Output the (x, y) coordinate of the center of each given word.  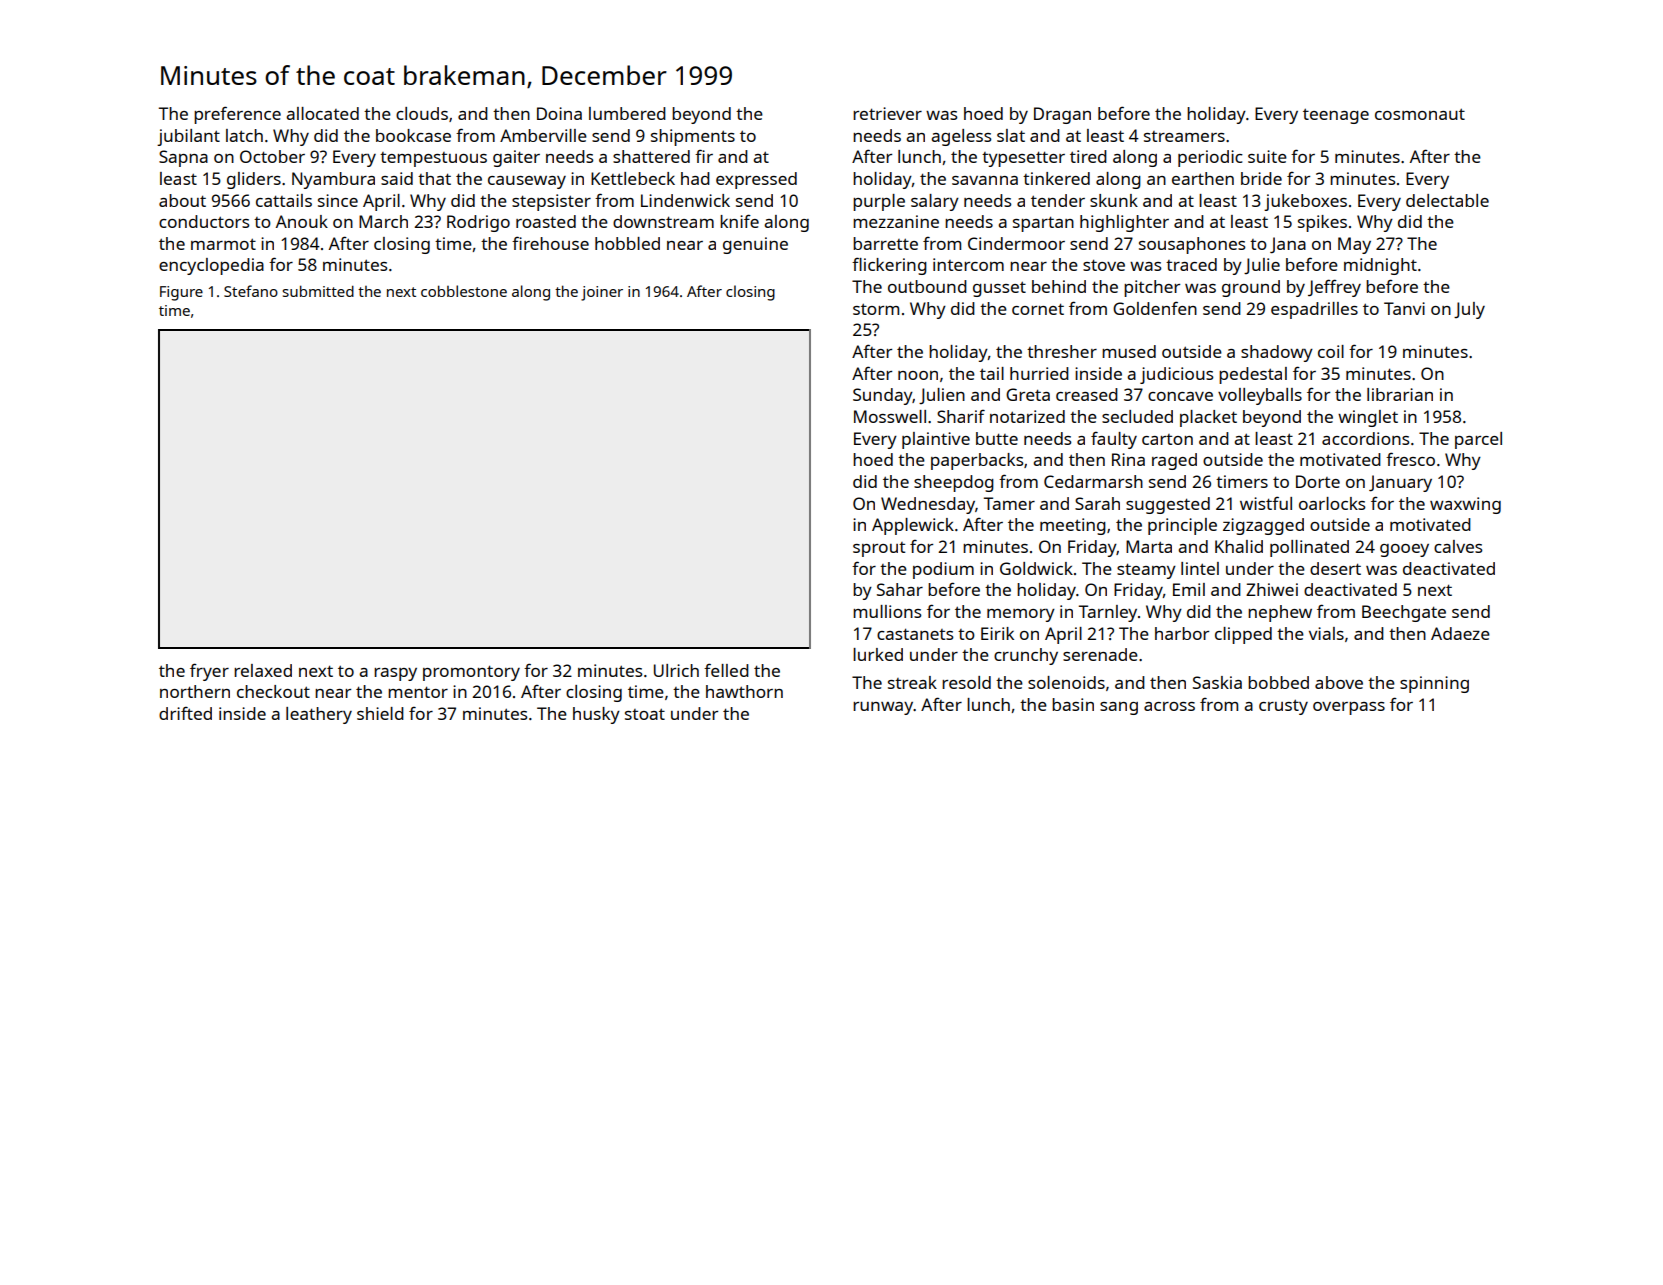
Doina (559, 113)
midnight (1380, 266)
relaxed (263, 670)
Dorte (1318, 481)
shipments (693, 137)
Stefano (251, 291)
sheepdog (954, 483)
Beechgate (1404, 613)
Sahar (900, 589)
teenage (1336, 116)
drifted (185, 713)
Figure (181, 293)
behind (1059, 286)
